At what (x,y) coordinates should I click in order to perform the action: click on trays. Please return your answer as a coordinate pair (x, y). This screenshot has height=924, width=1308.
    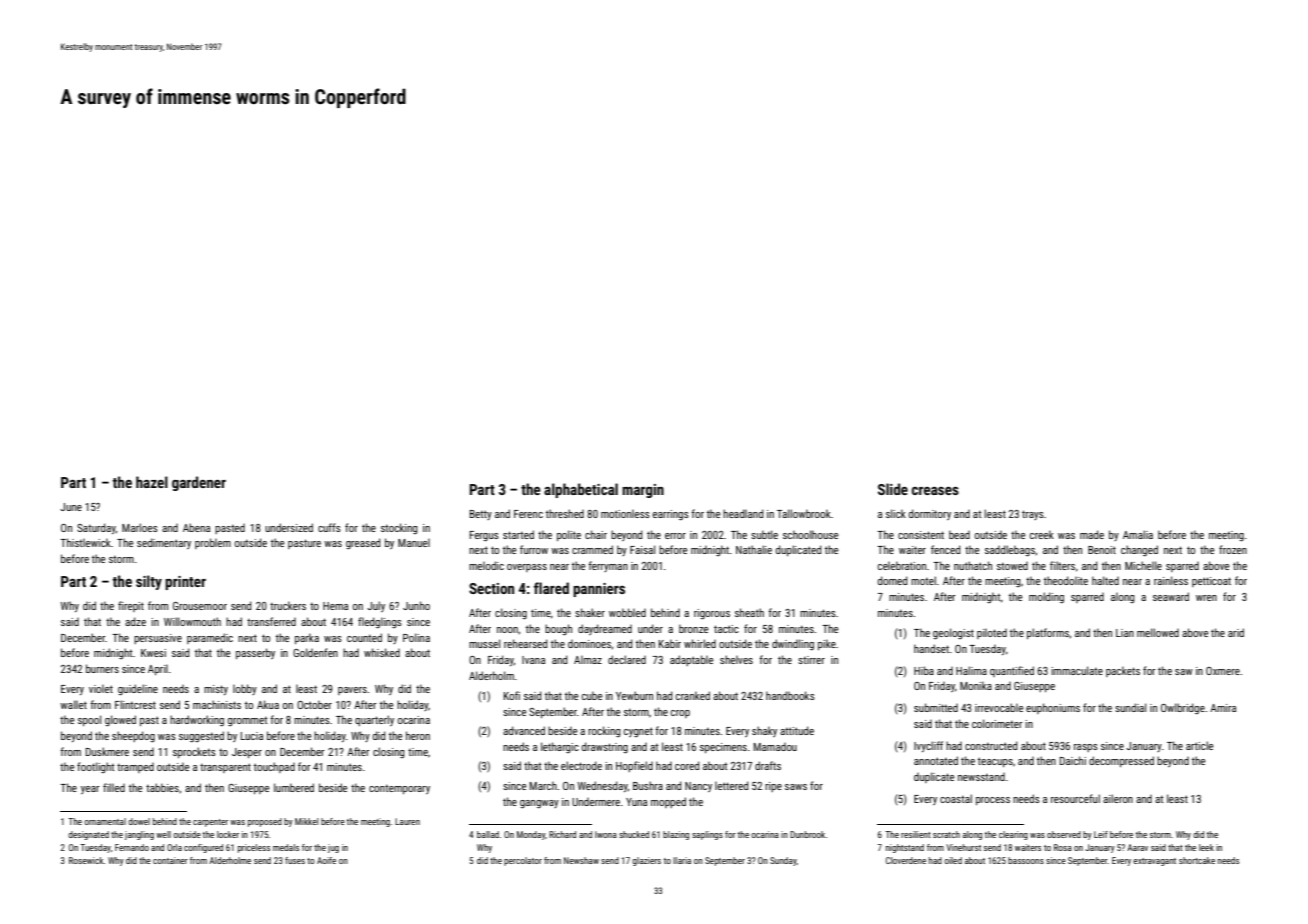
    Looking at the image, I should click on (1033, 515).
